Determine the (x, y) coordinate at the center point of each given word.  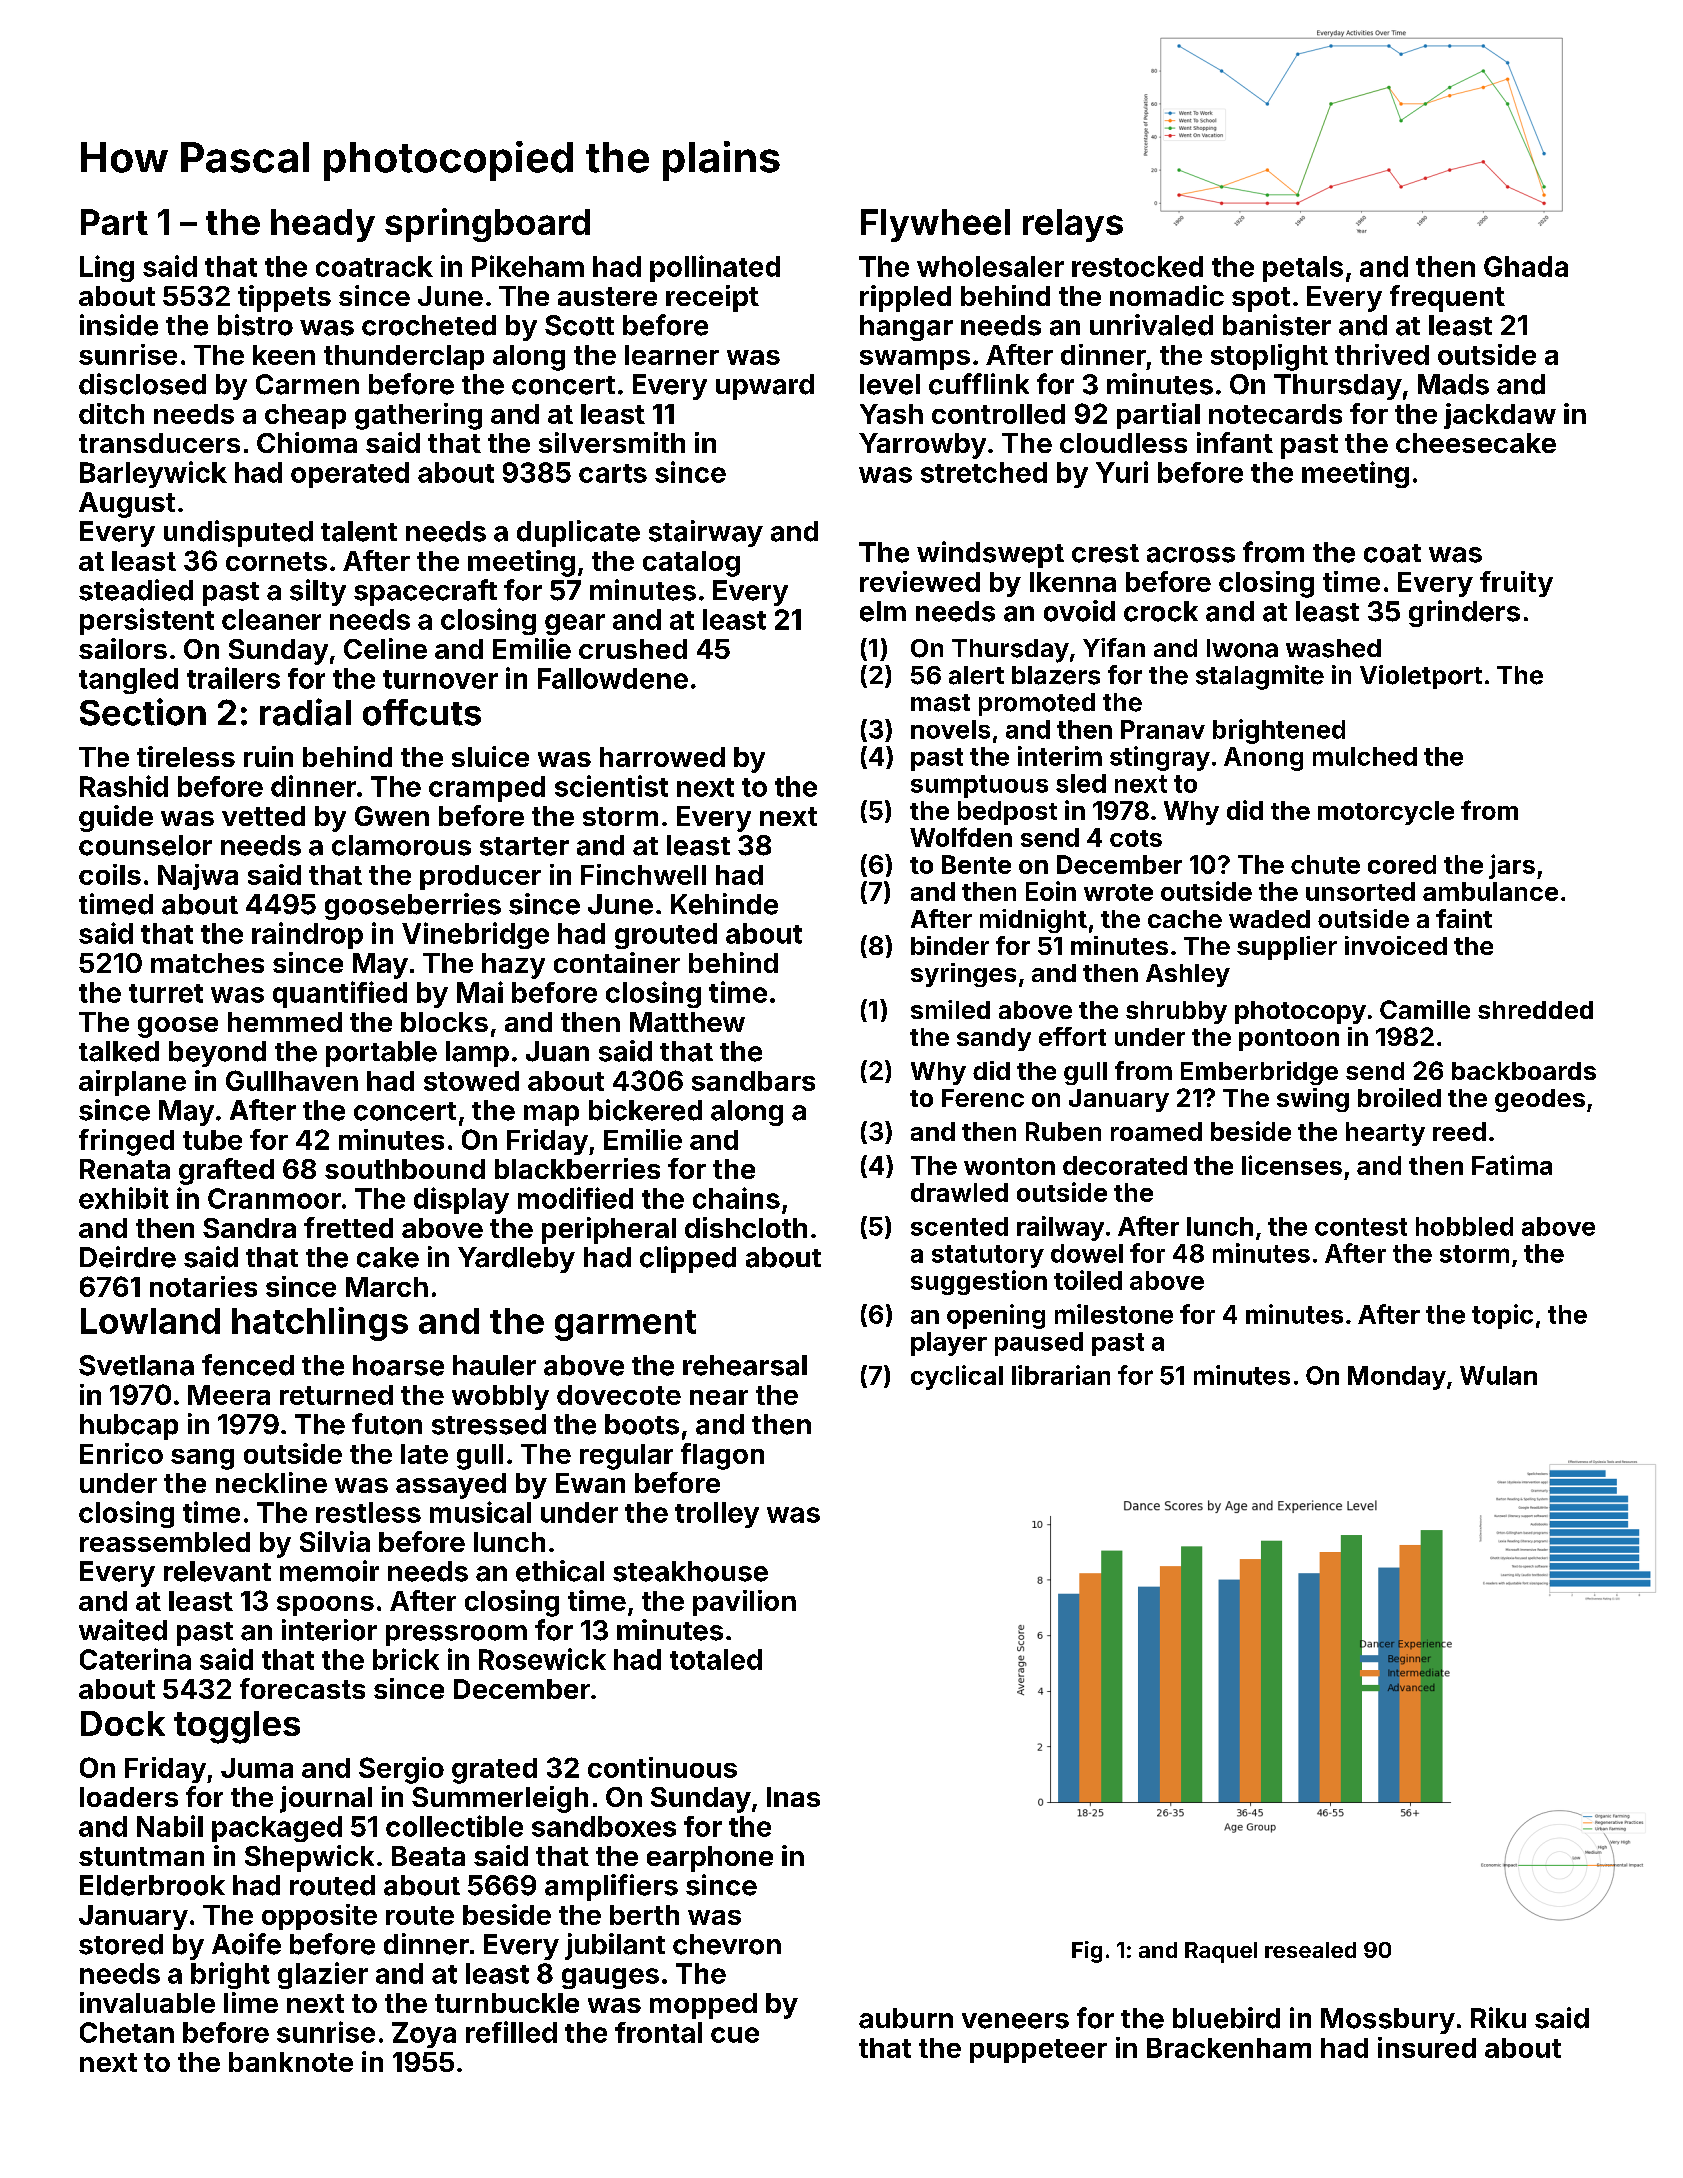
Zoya (424, 2035)
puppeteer (1038, 2051)
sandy (994, 1039)
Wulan (1498, 1375)
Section (143, 712)
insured (1427, 2047)
